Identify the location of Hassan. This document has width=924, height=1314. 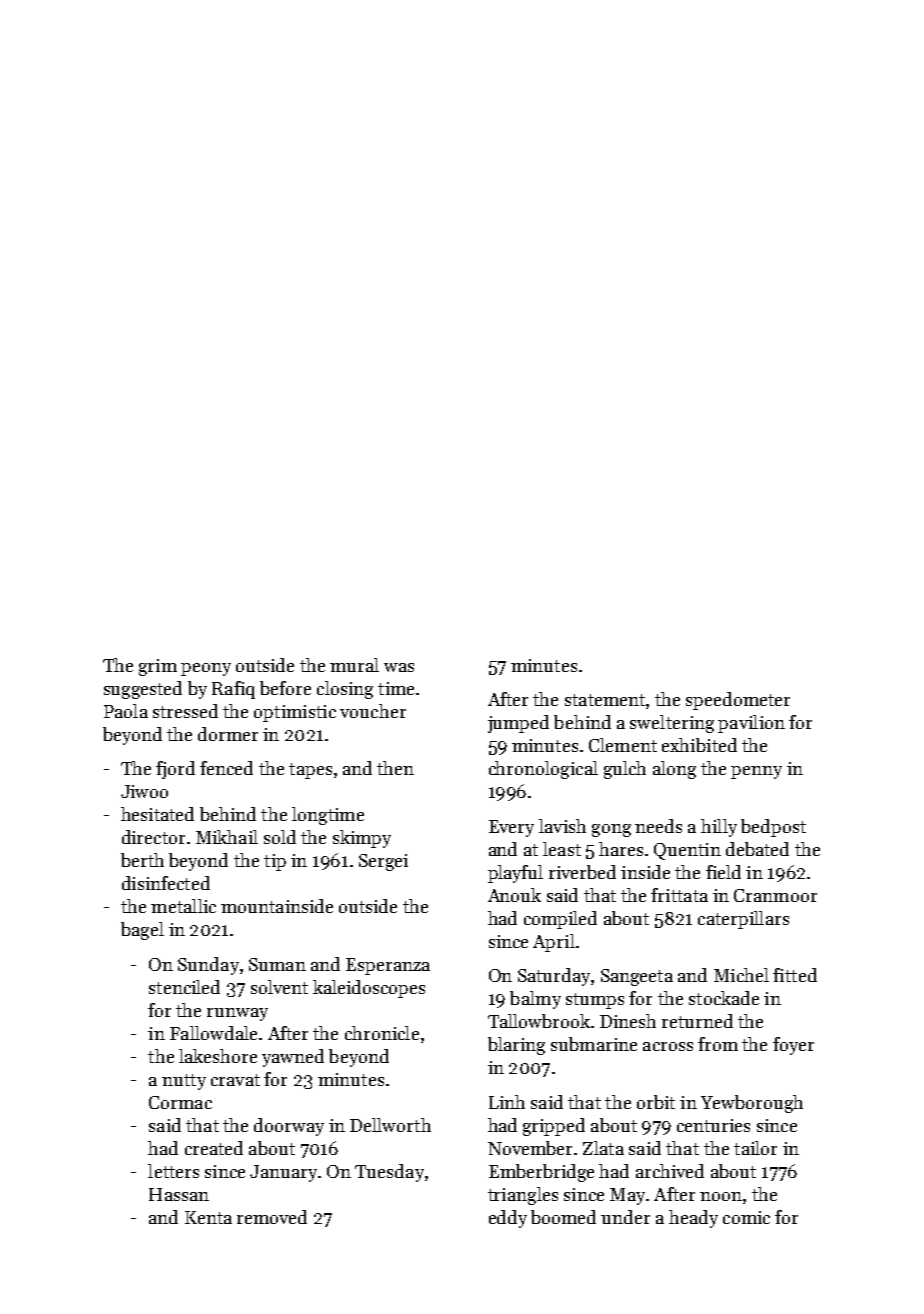
(179, 1194).
